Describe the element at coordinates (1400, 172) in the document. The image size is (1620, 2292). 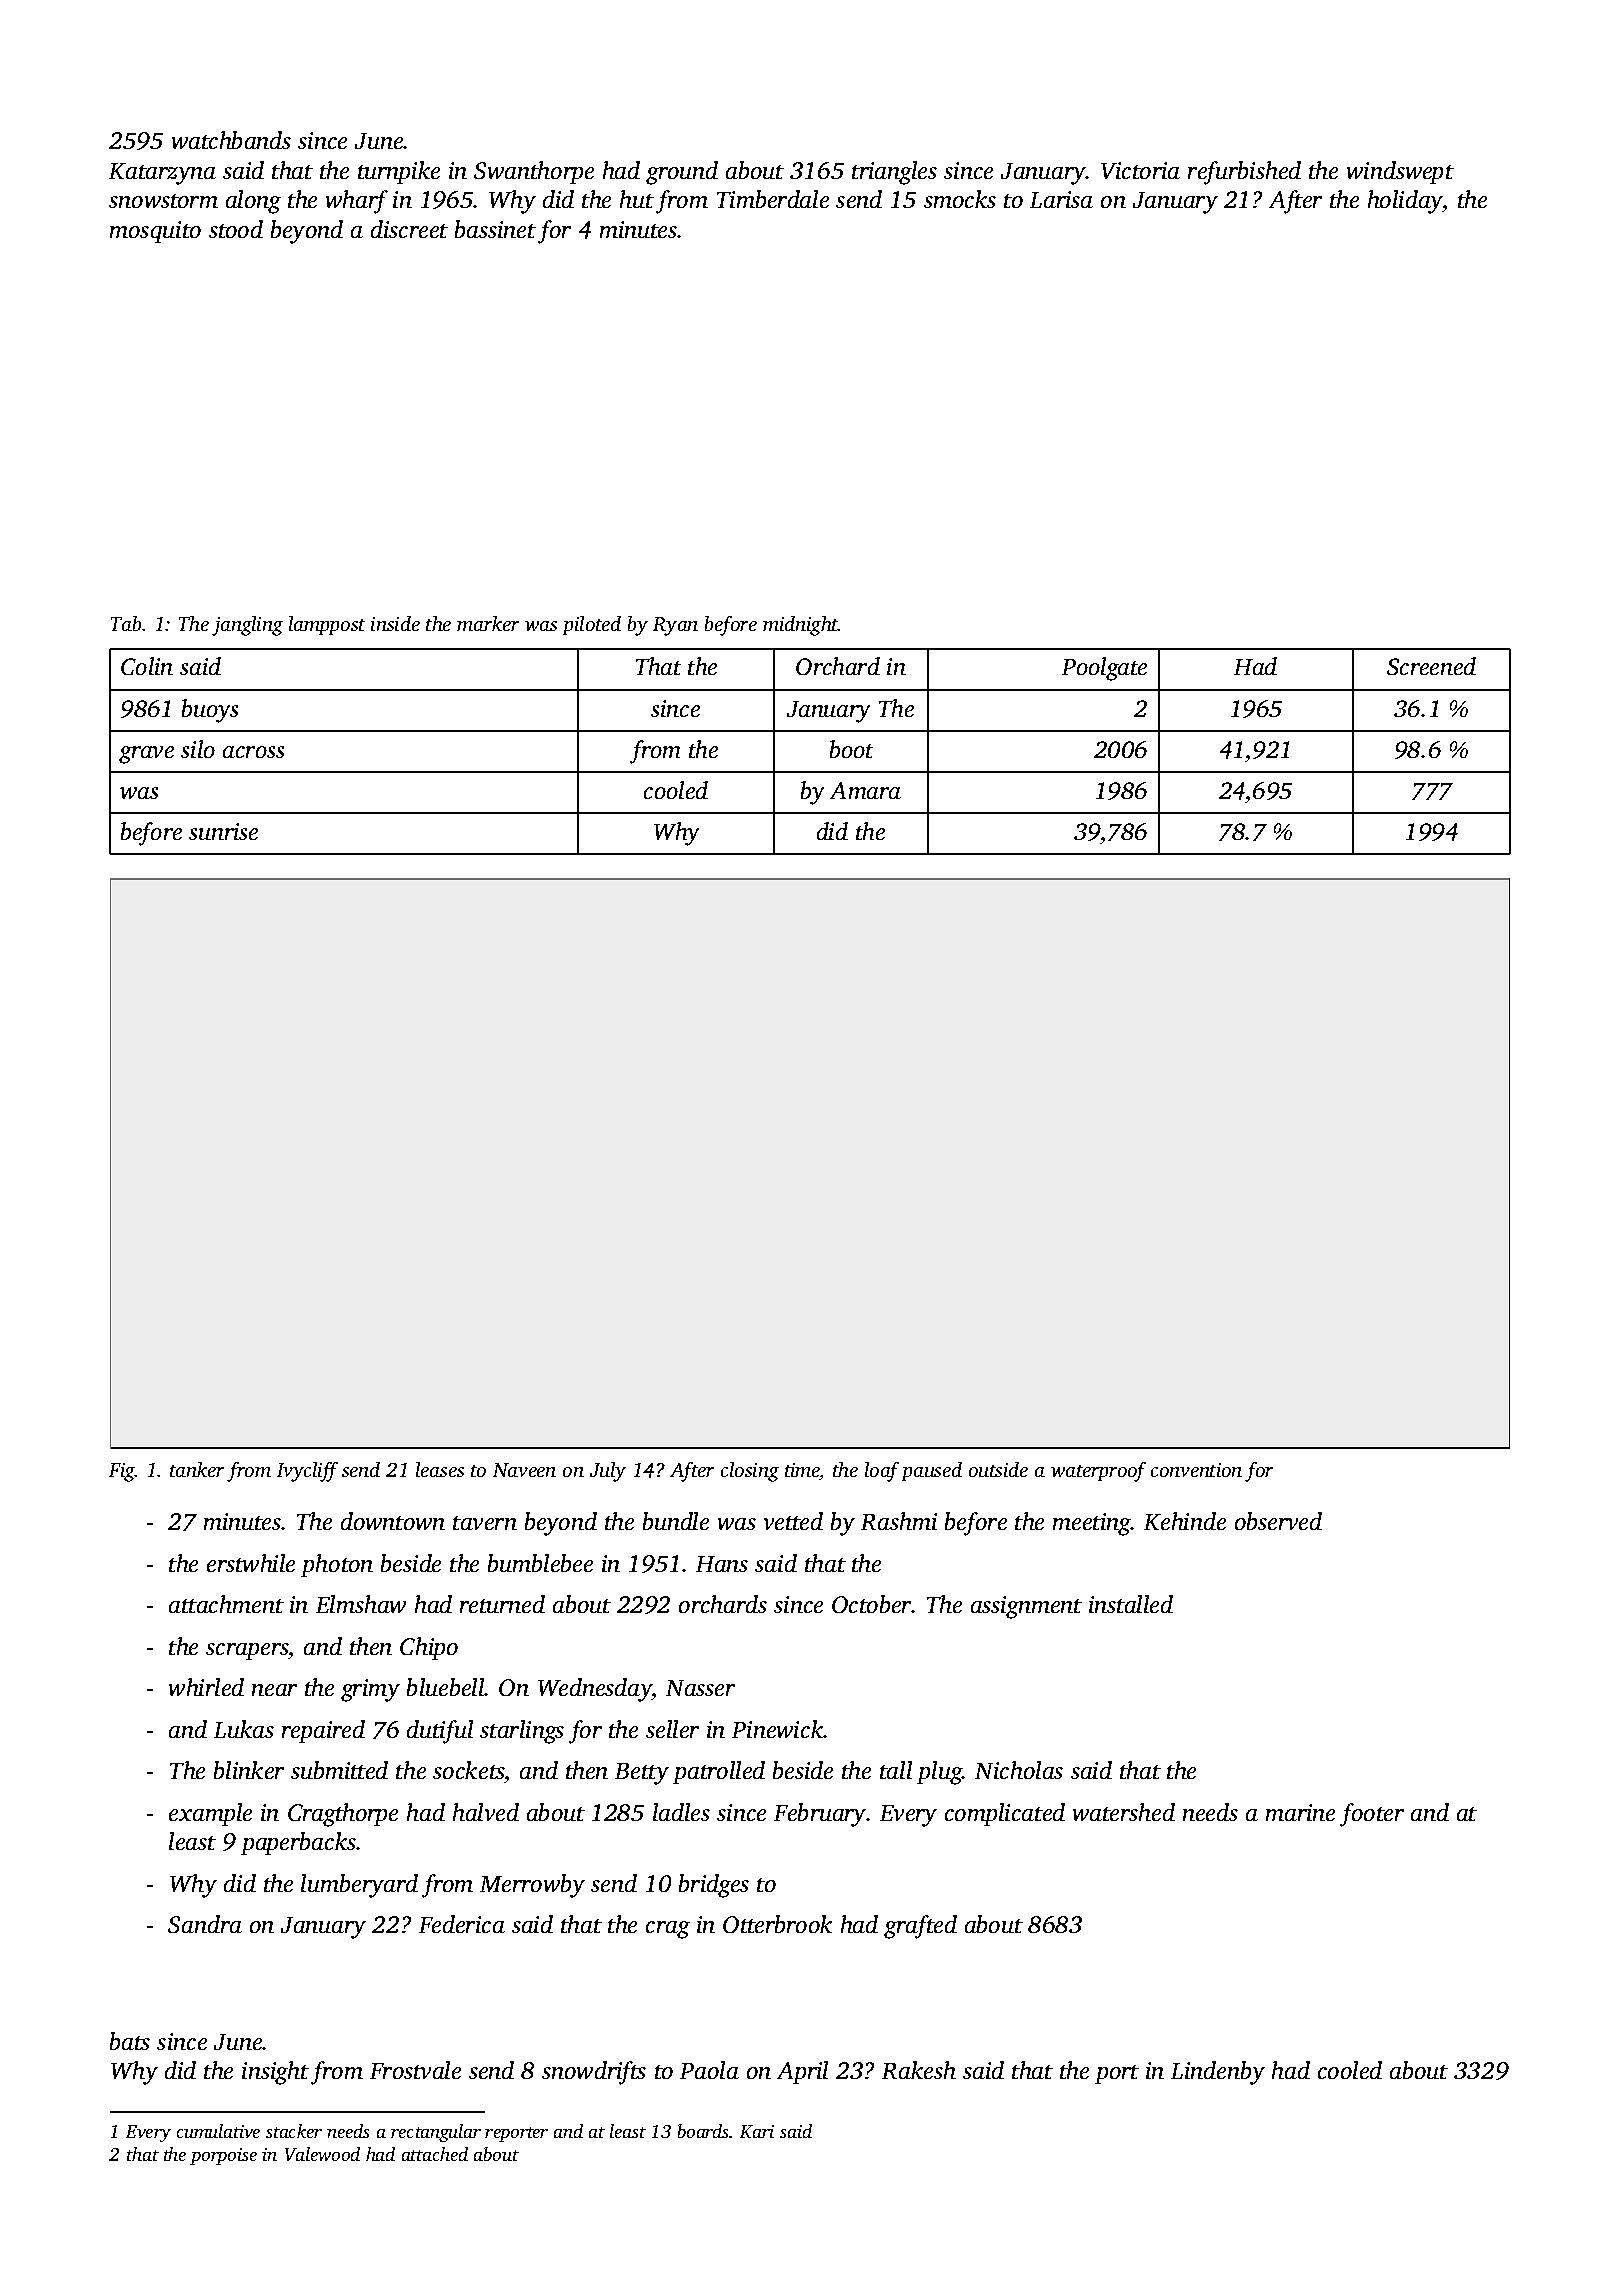
I see `windswept` at that location.
